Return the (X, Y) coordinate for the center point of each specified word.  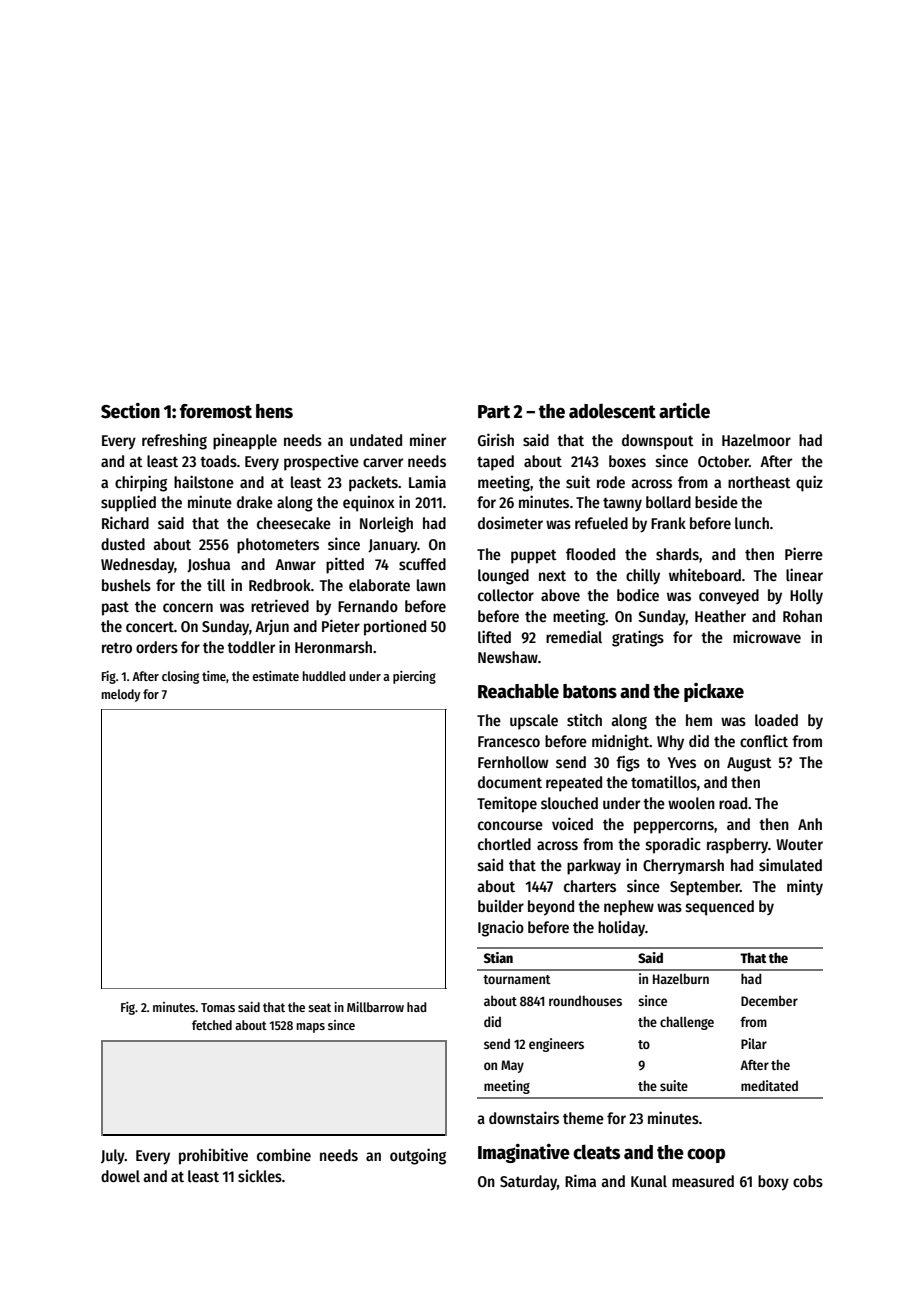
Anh (810, 824)
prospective (321, 463)
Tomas (218, 1007)
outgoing (418, 1156)
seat (319, 1007)
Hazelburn (681, 979)
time (214, 676)
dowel (120, 1176)
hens (274, 411)
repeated (574, 784)
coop (706, 1155)
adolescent (612, 411)
